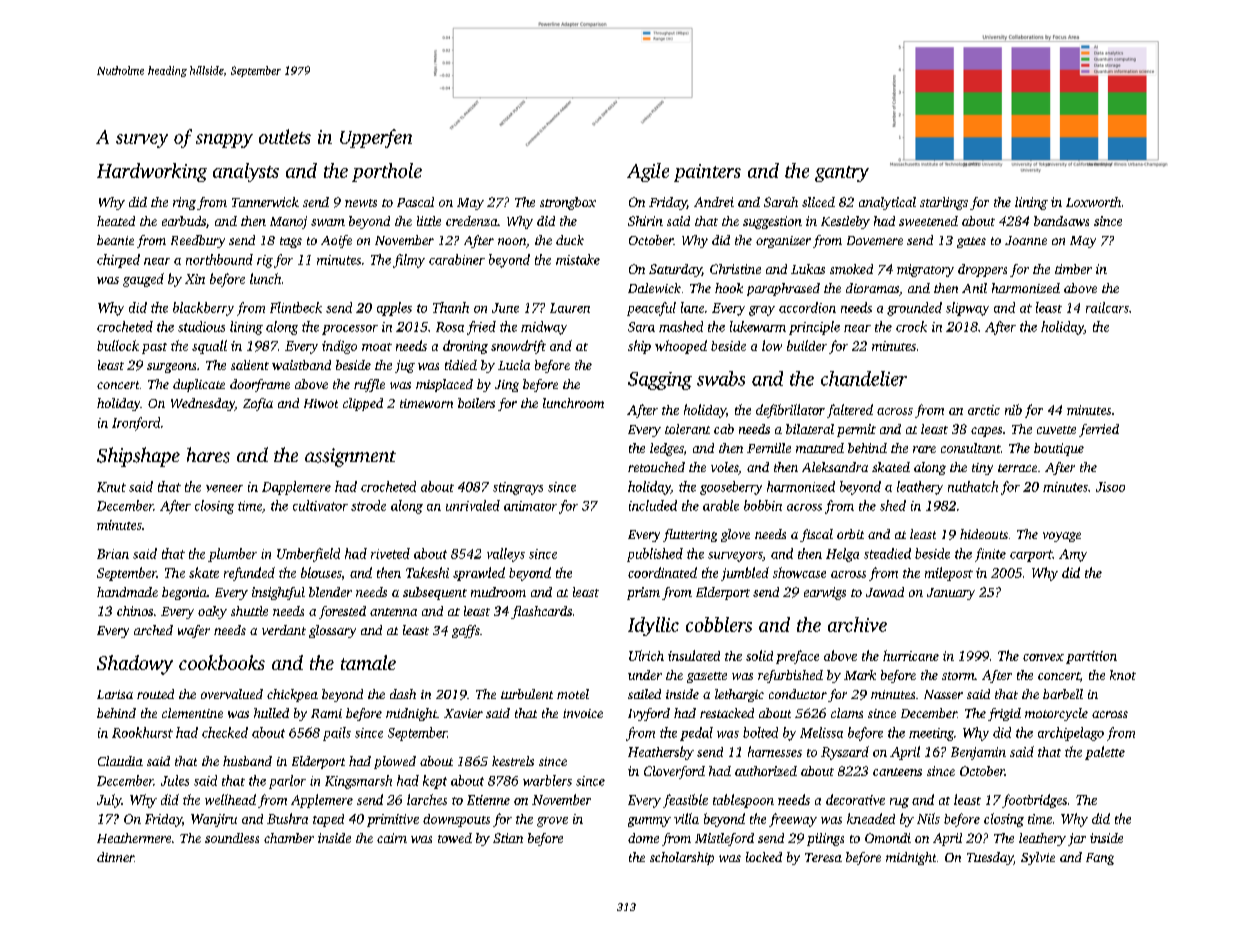  I want to click on porthole, so click(387, 172).
